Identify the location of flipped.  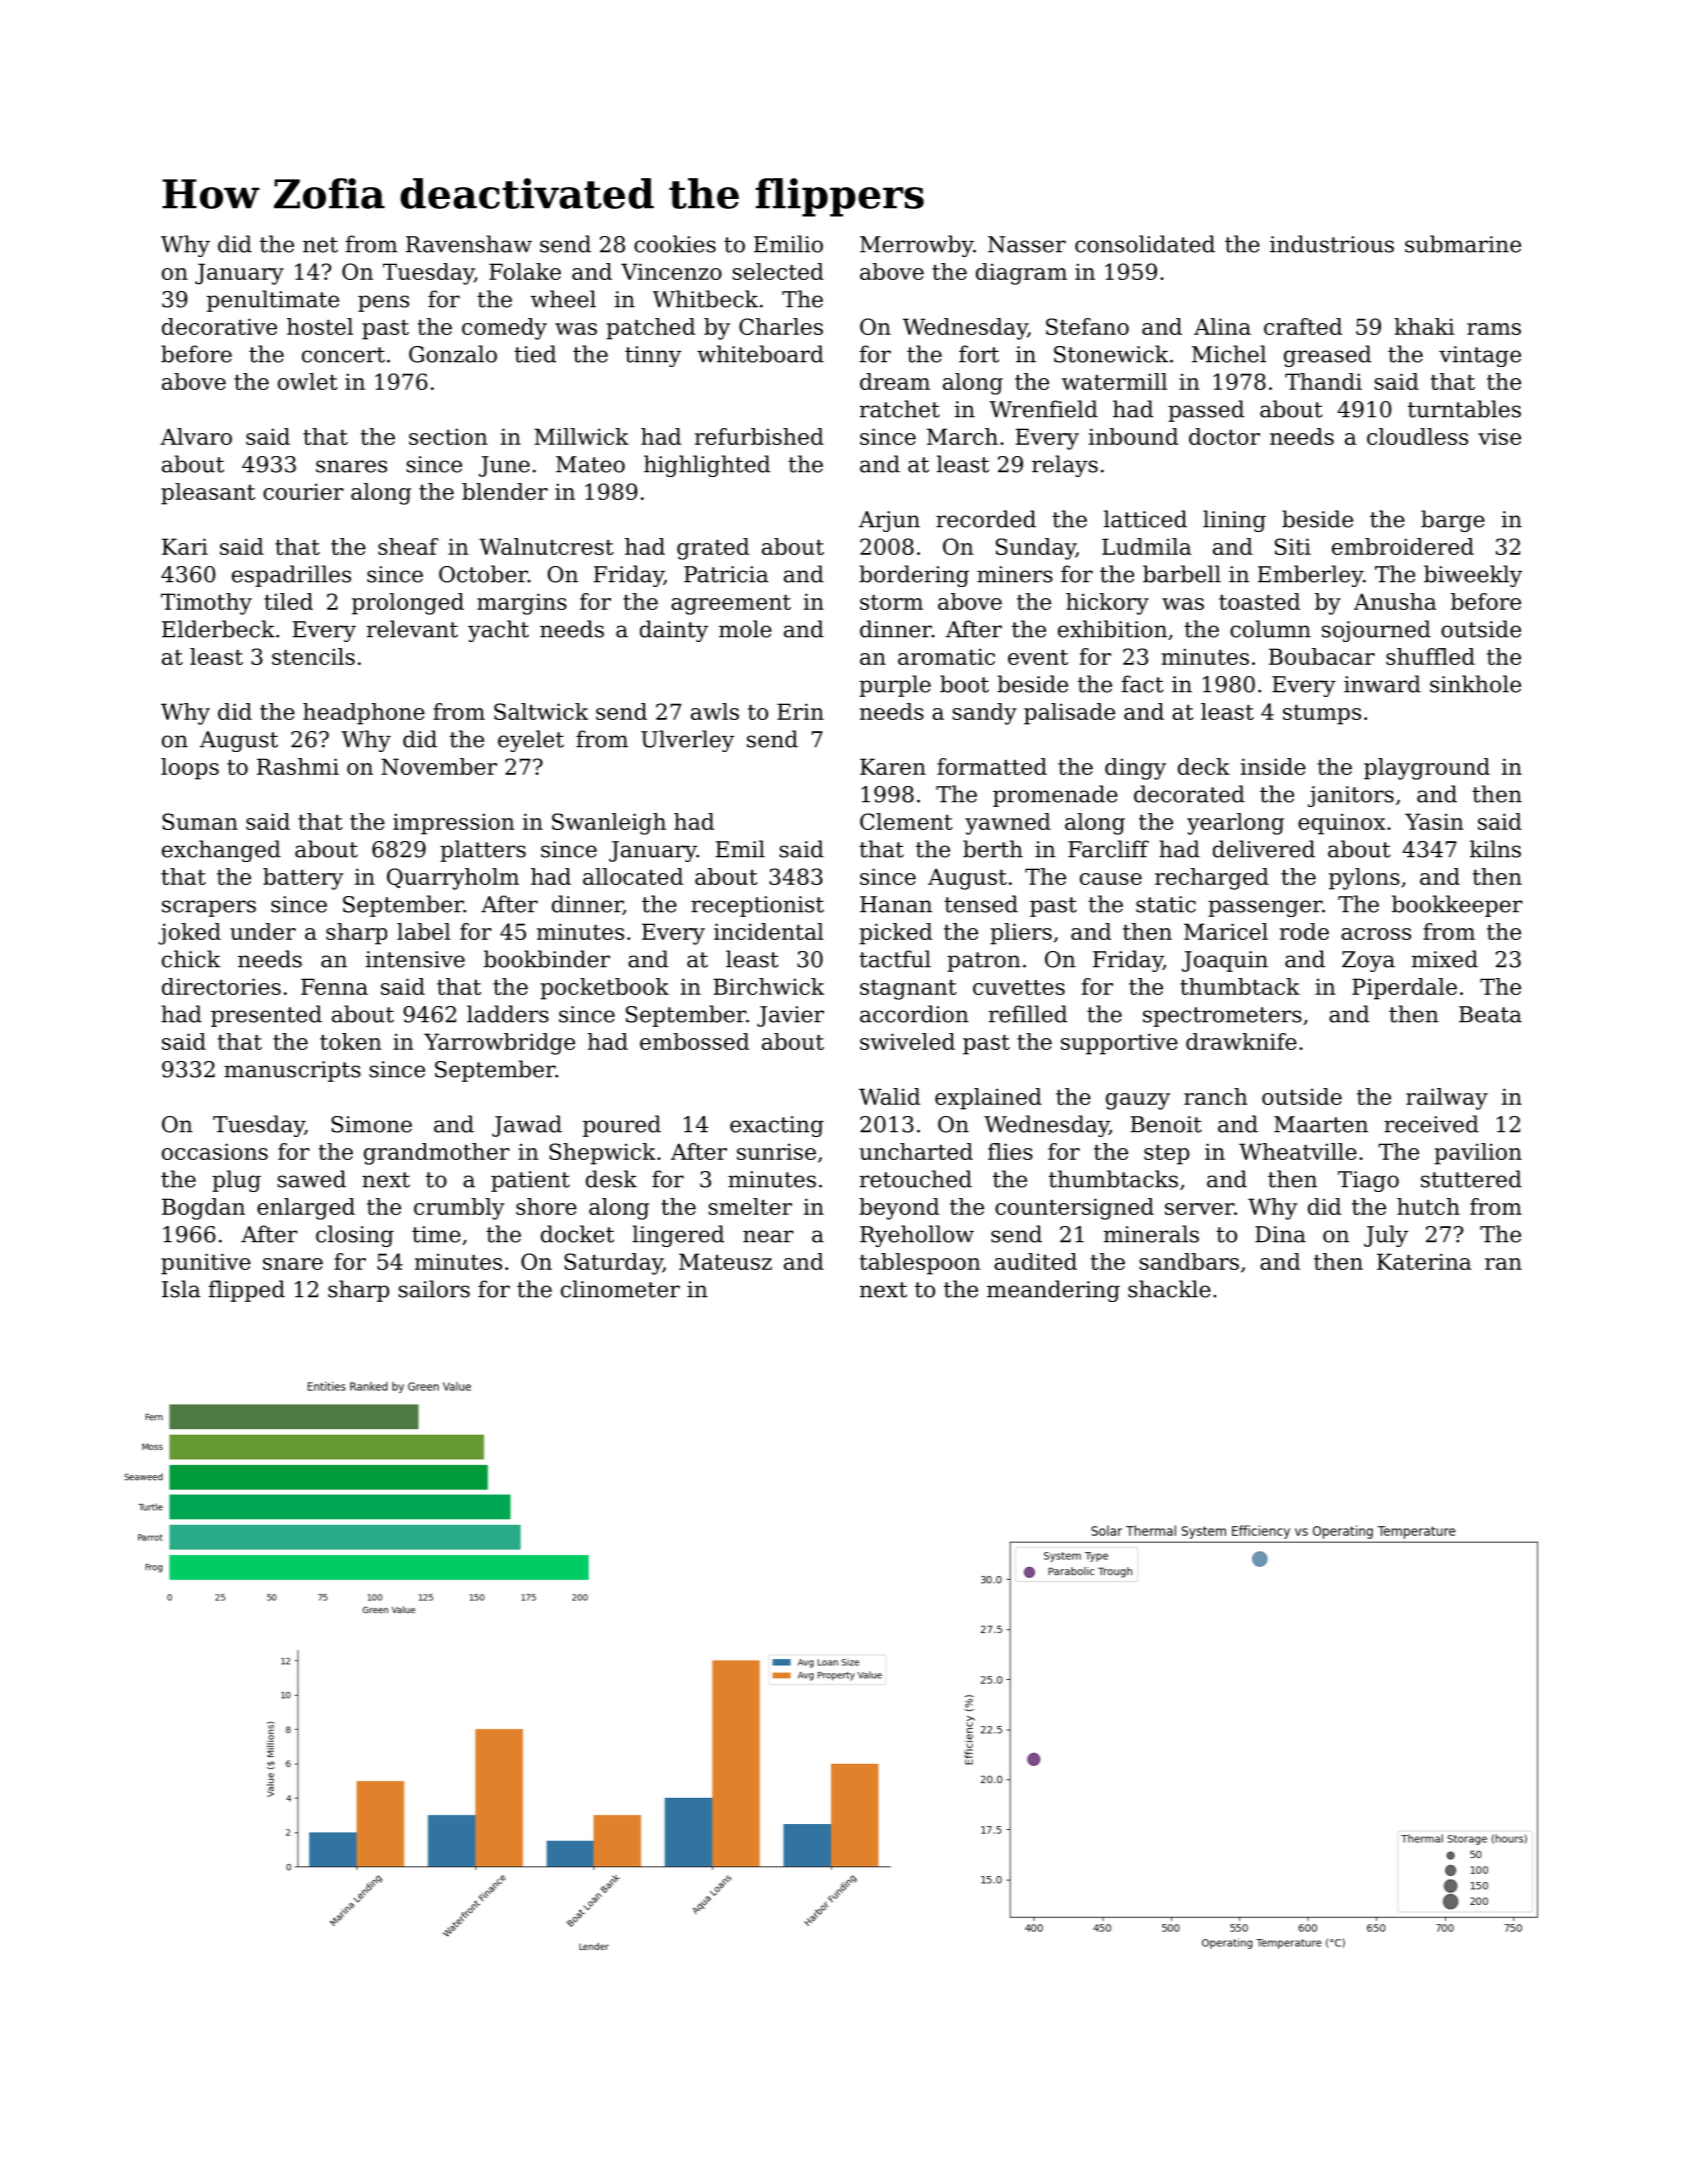
(247, 1291).
